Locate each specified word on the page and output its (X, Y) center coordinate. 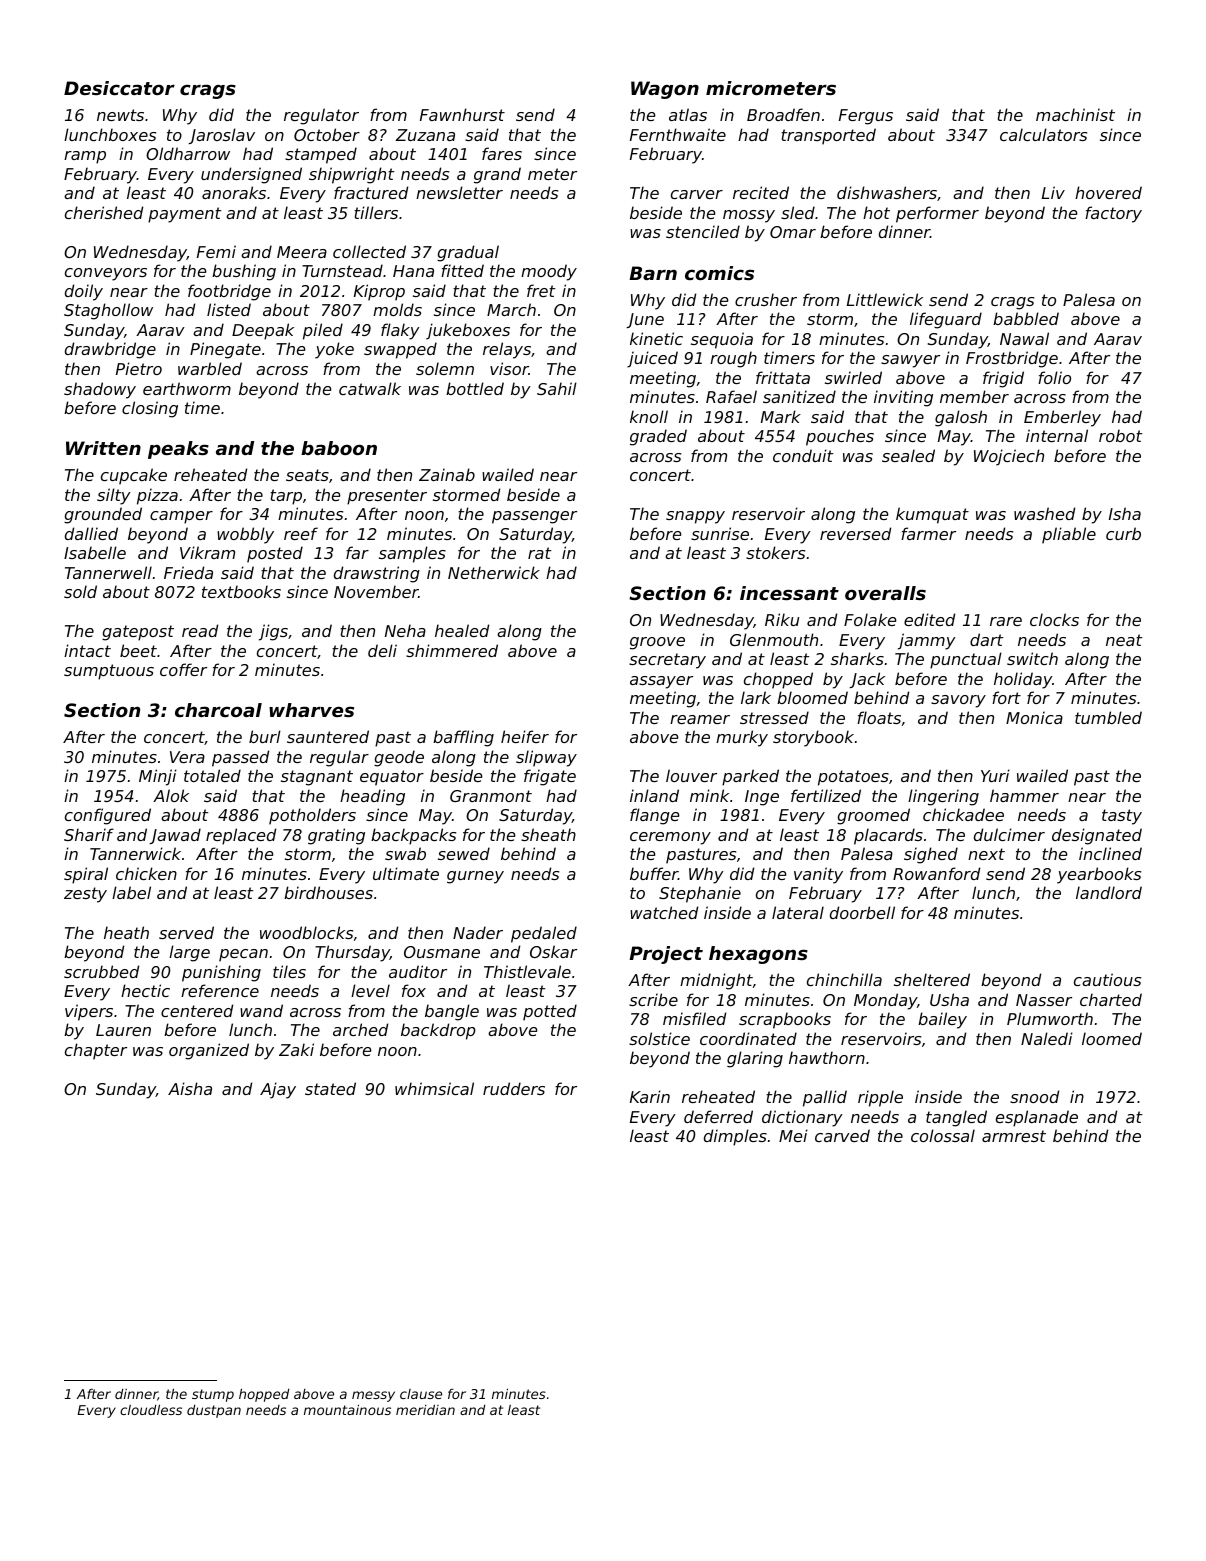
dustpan (214, 1411)
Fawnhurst (462, 114)
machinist (1075, 114)
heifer (525, 736)
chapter (96, 1051)
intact (87, 650)
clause (421, 1394)
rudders (514, 1088)
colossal (943, 1135)
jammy (927, 641)
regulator (321, 116)
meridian (425, 1409)
